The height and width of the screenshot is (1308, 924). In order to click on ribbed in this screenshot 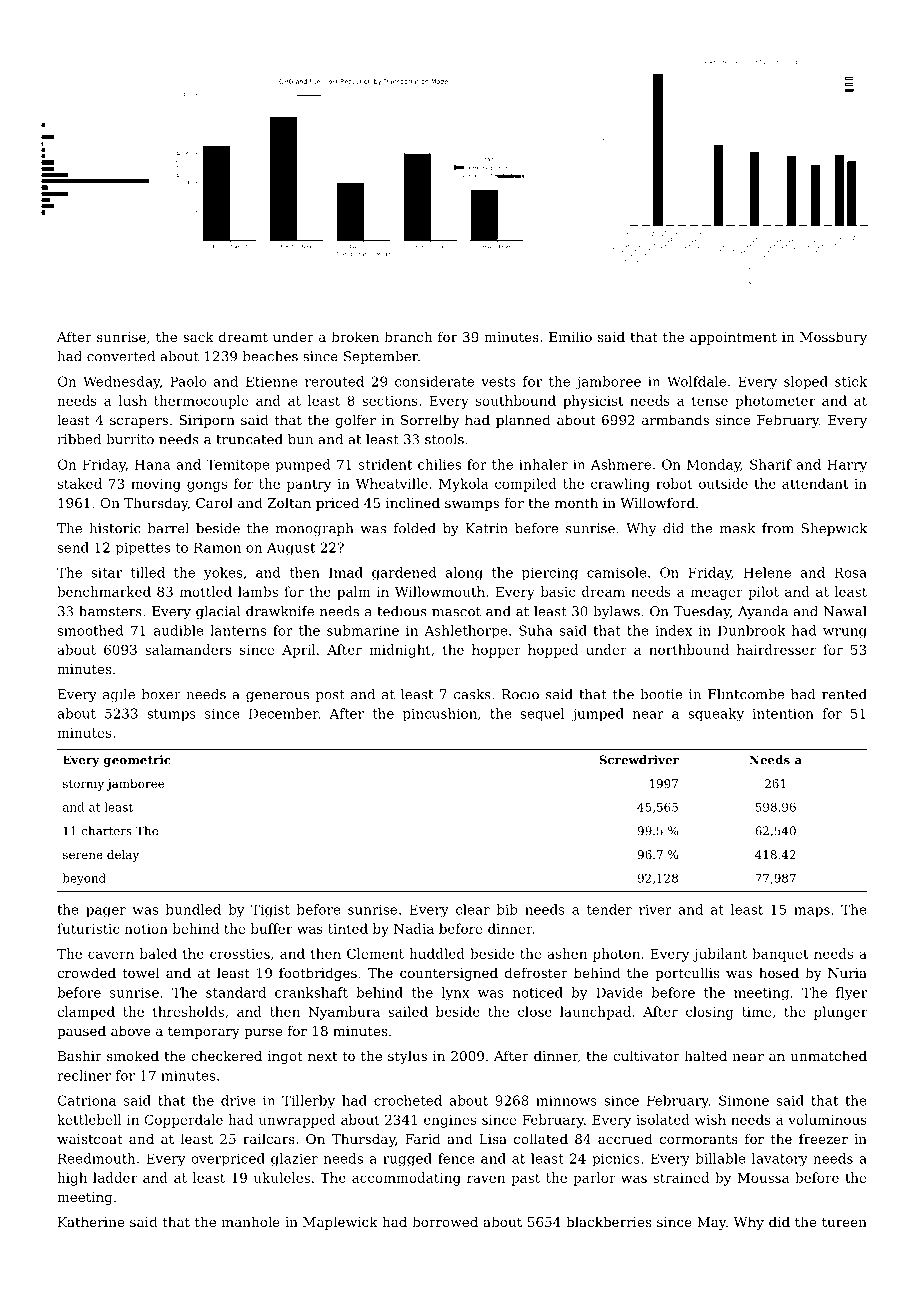, I will do `click(79, 439)`.
